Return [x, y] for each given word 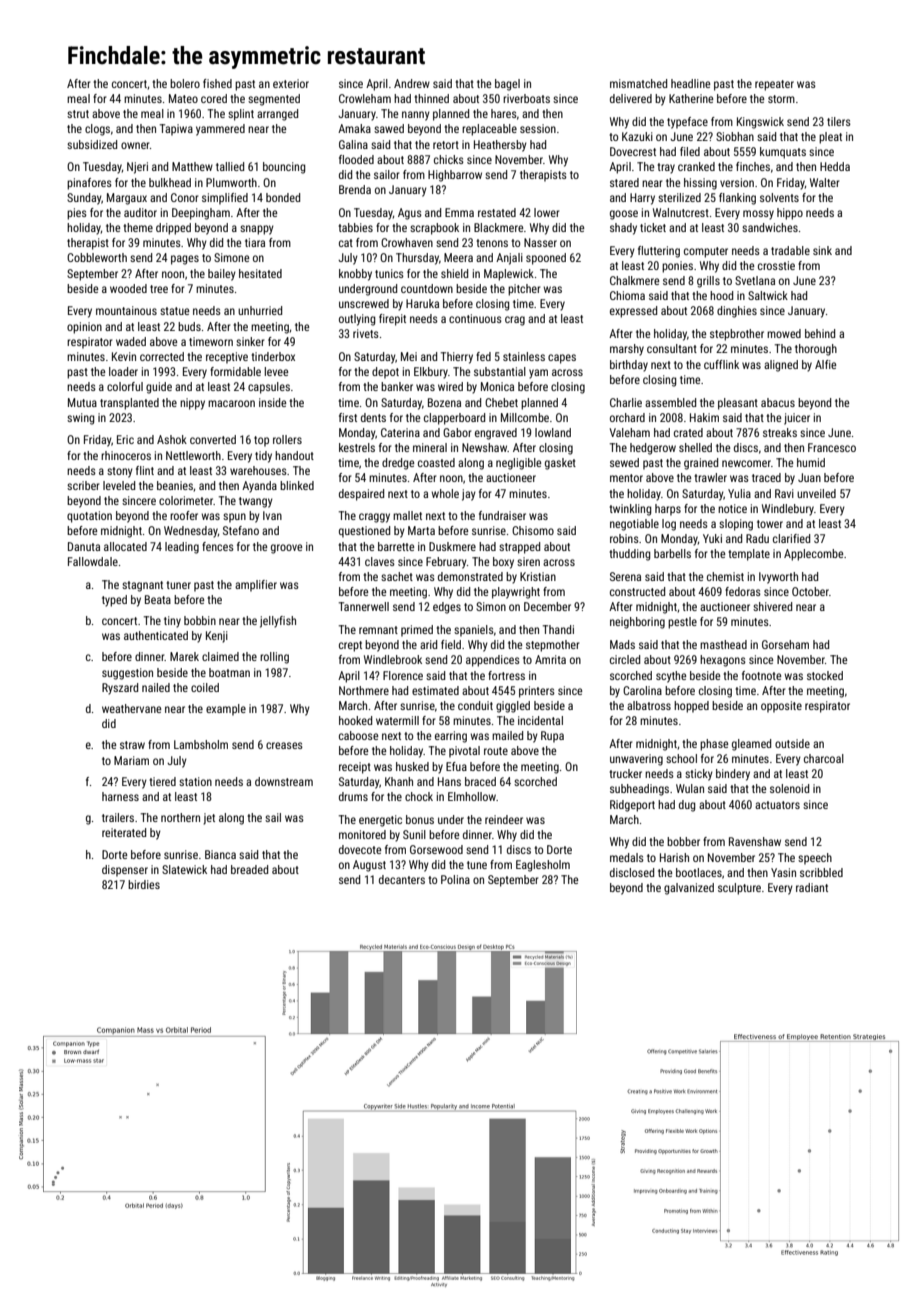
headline [690, 83]
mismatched [638, 83]
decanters [402, 879]
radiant [812, 887]
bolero [185, 83]
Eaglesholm [543, 866]
